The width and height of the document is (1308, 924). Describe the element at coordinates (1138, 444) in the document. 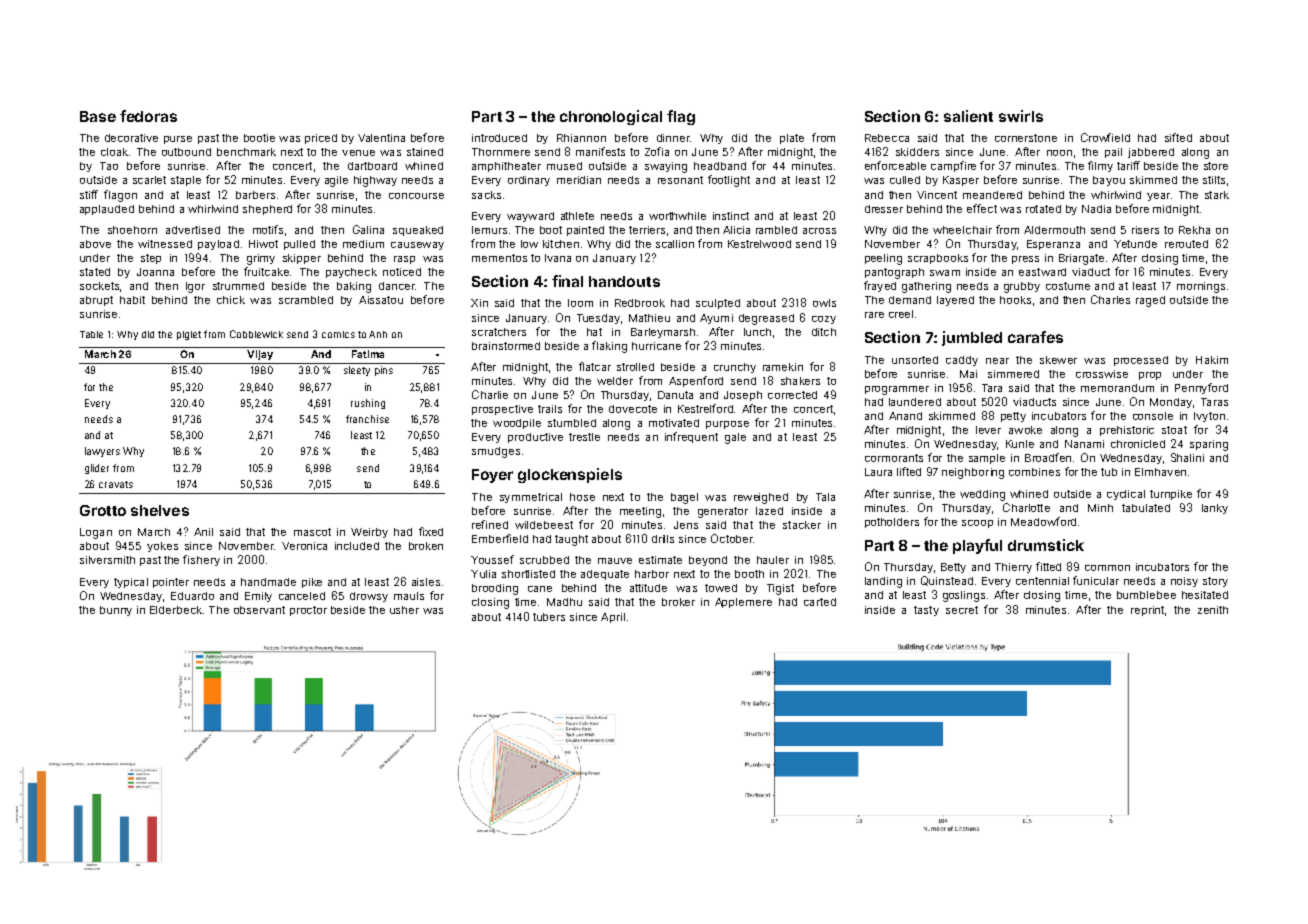

I see `chronicled` at that location.
